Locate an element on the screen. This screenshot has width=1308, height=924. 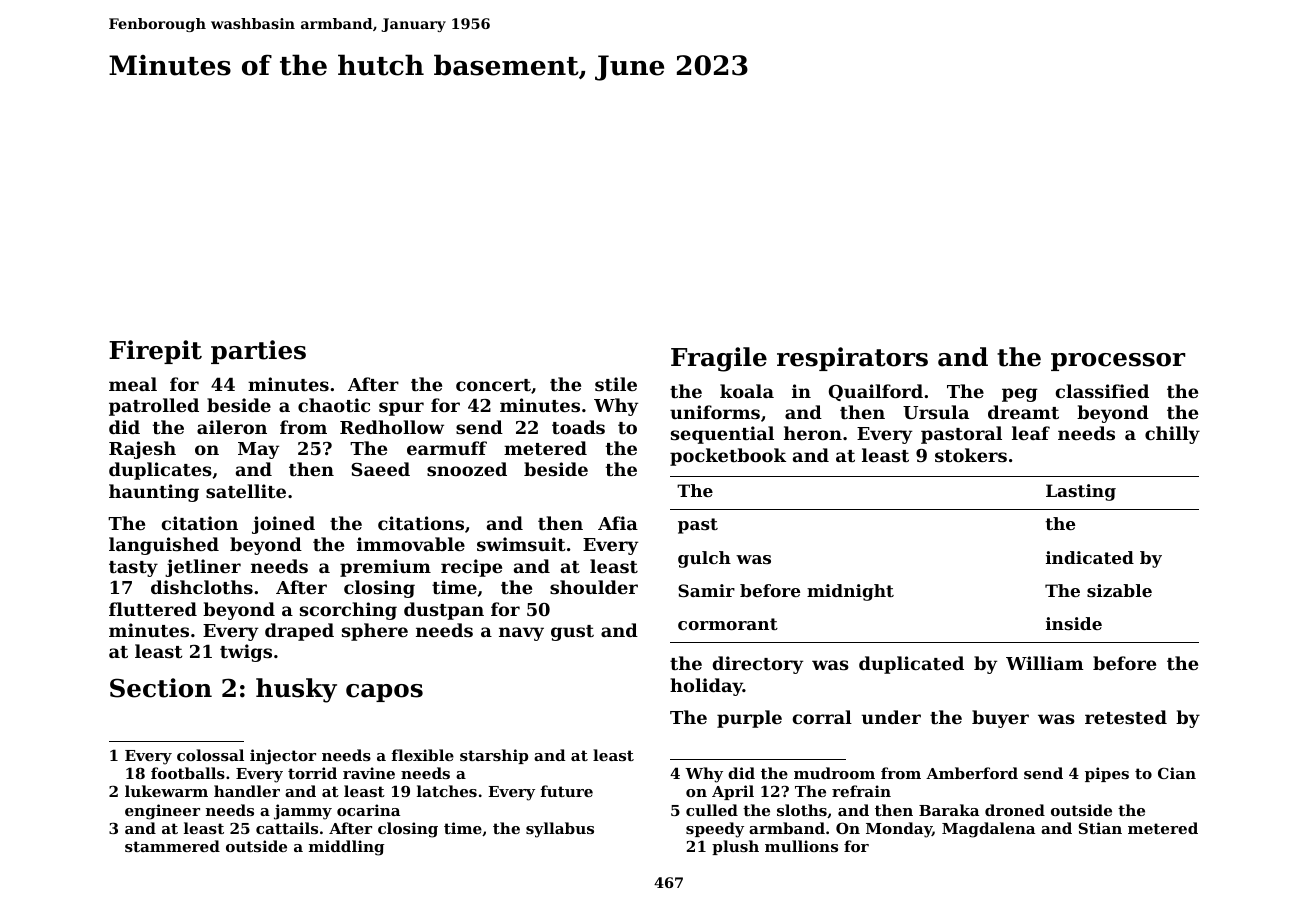
Samir is located at coordinates (706, 590).
